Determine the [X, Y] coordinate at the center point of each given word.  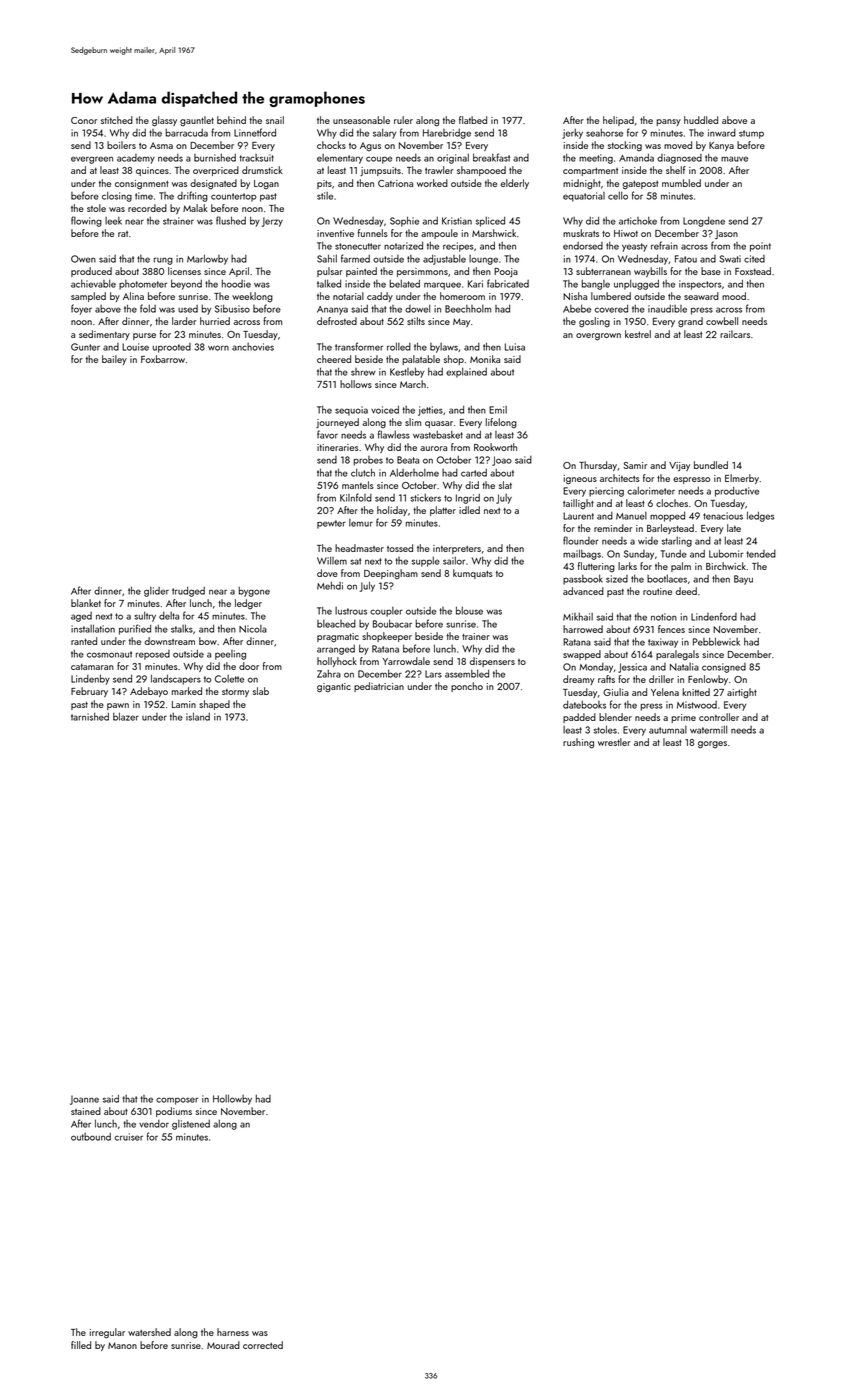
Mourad [223, 1345]
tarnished [90, 716]
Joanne [84, 1100]
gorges [712, 745]
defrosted [337, 321]
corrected [263, 1345]
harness [233, 1332]
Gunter [85, 347]
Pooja [506, 272]
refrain [664, 245]
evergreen [92, 160]
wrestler [614, 742]
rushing [578, 743]
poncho [467, 687]
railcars [735, 334]
